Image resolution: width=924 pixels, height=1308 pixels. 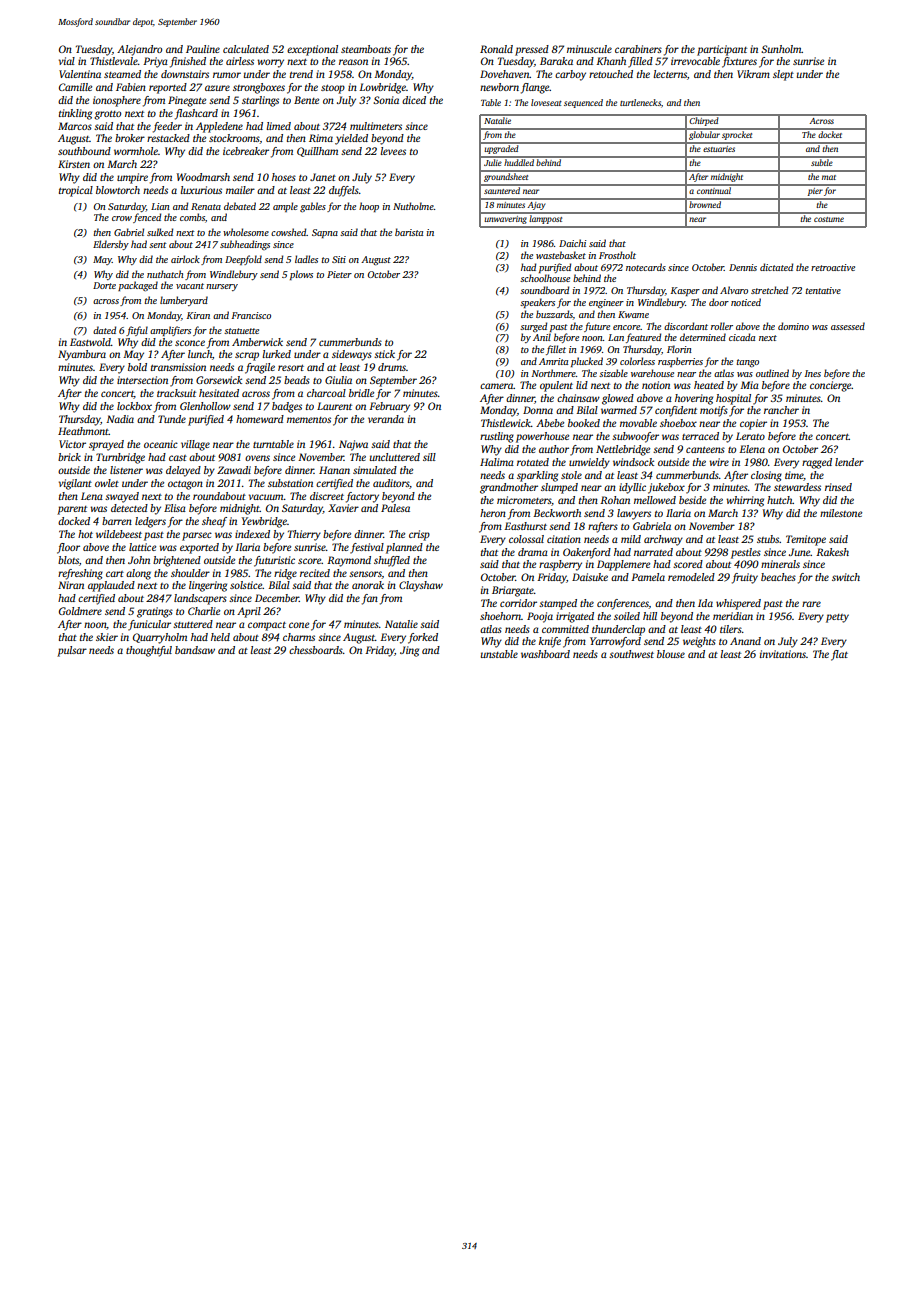 I want to click on tropical, so click(x=76, y=191).
